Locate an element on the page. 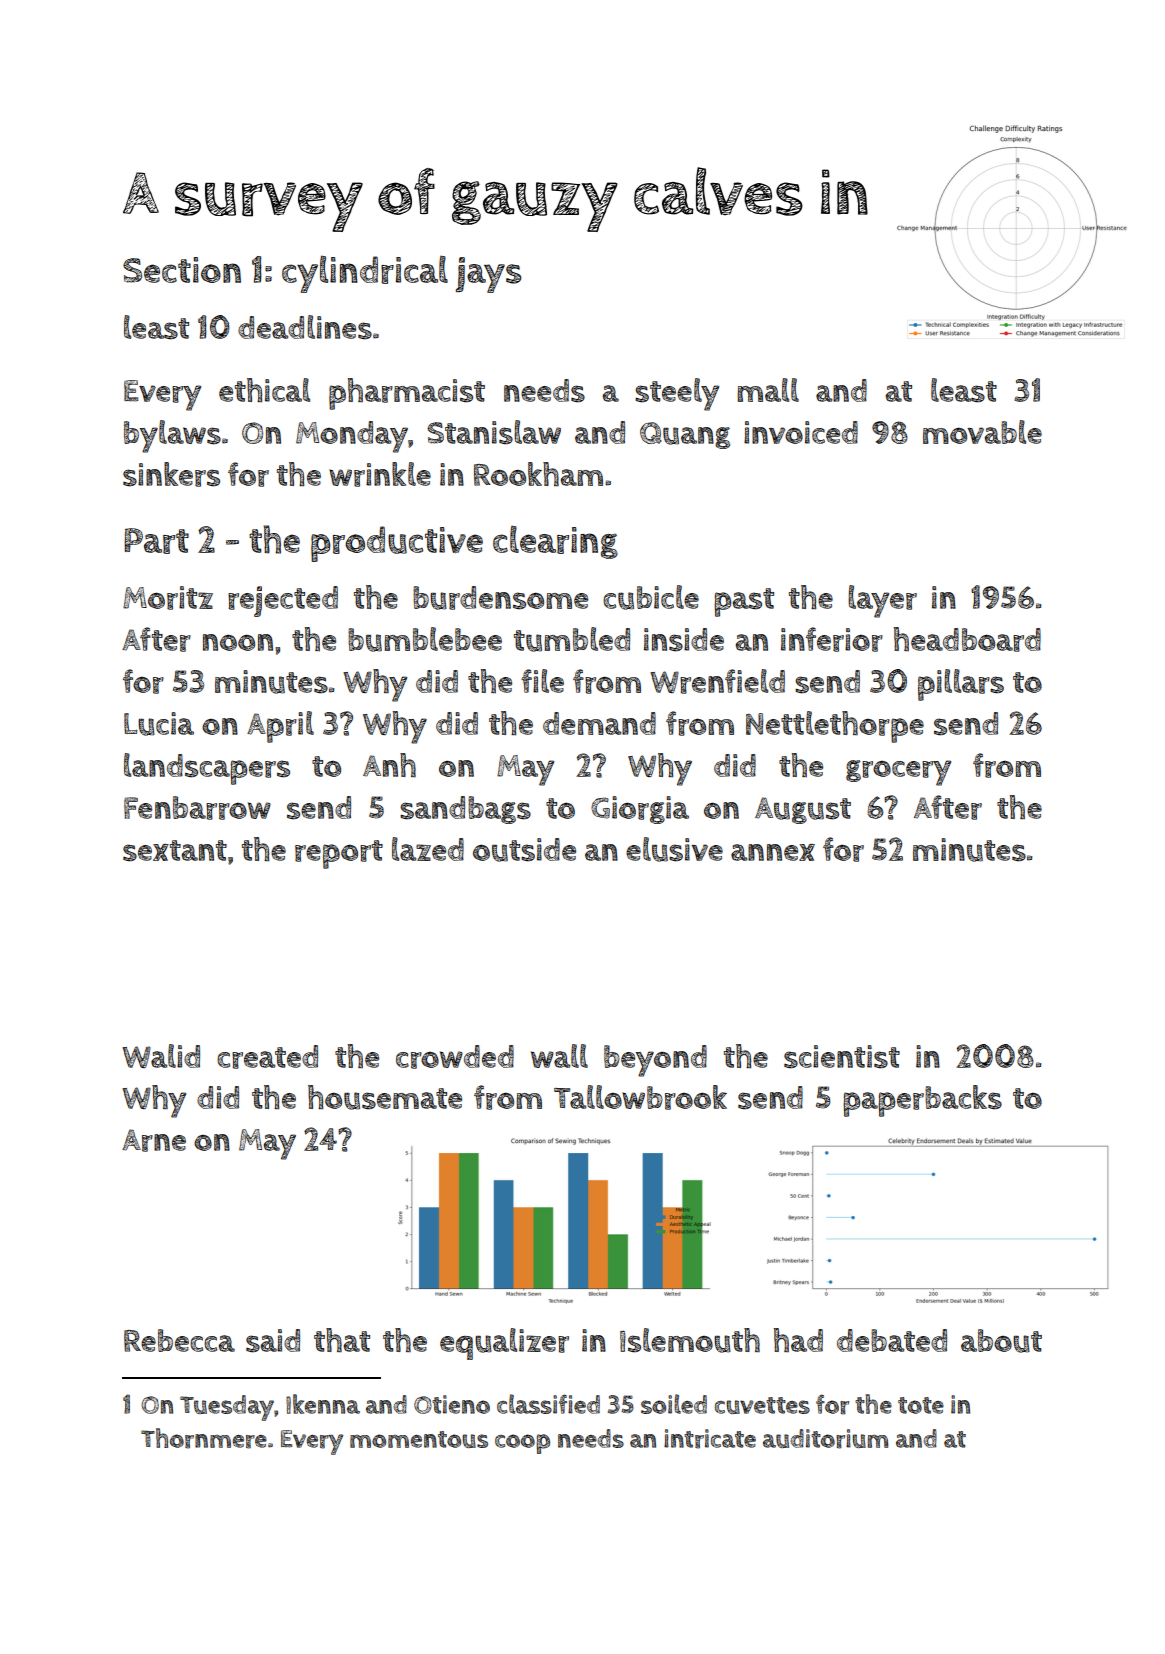  movable is located at coordinates (982, 432).
